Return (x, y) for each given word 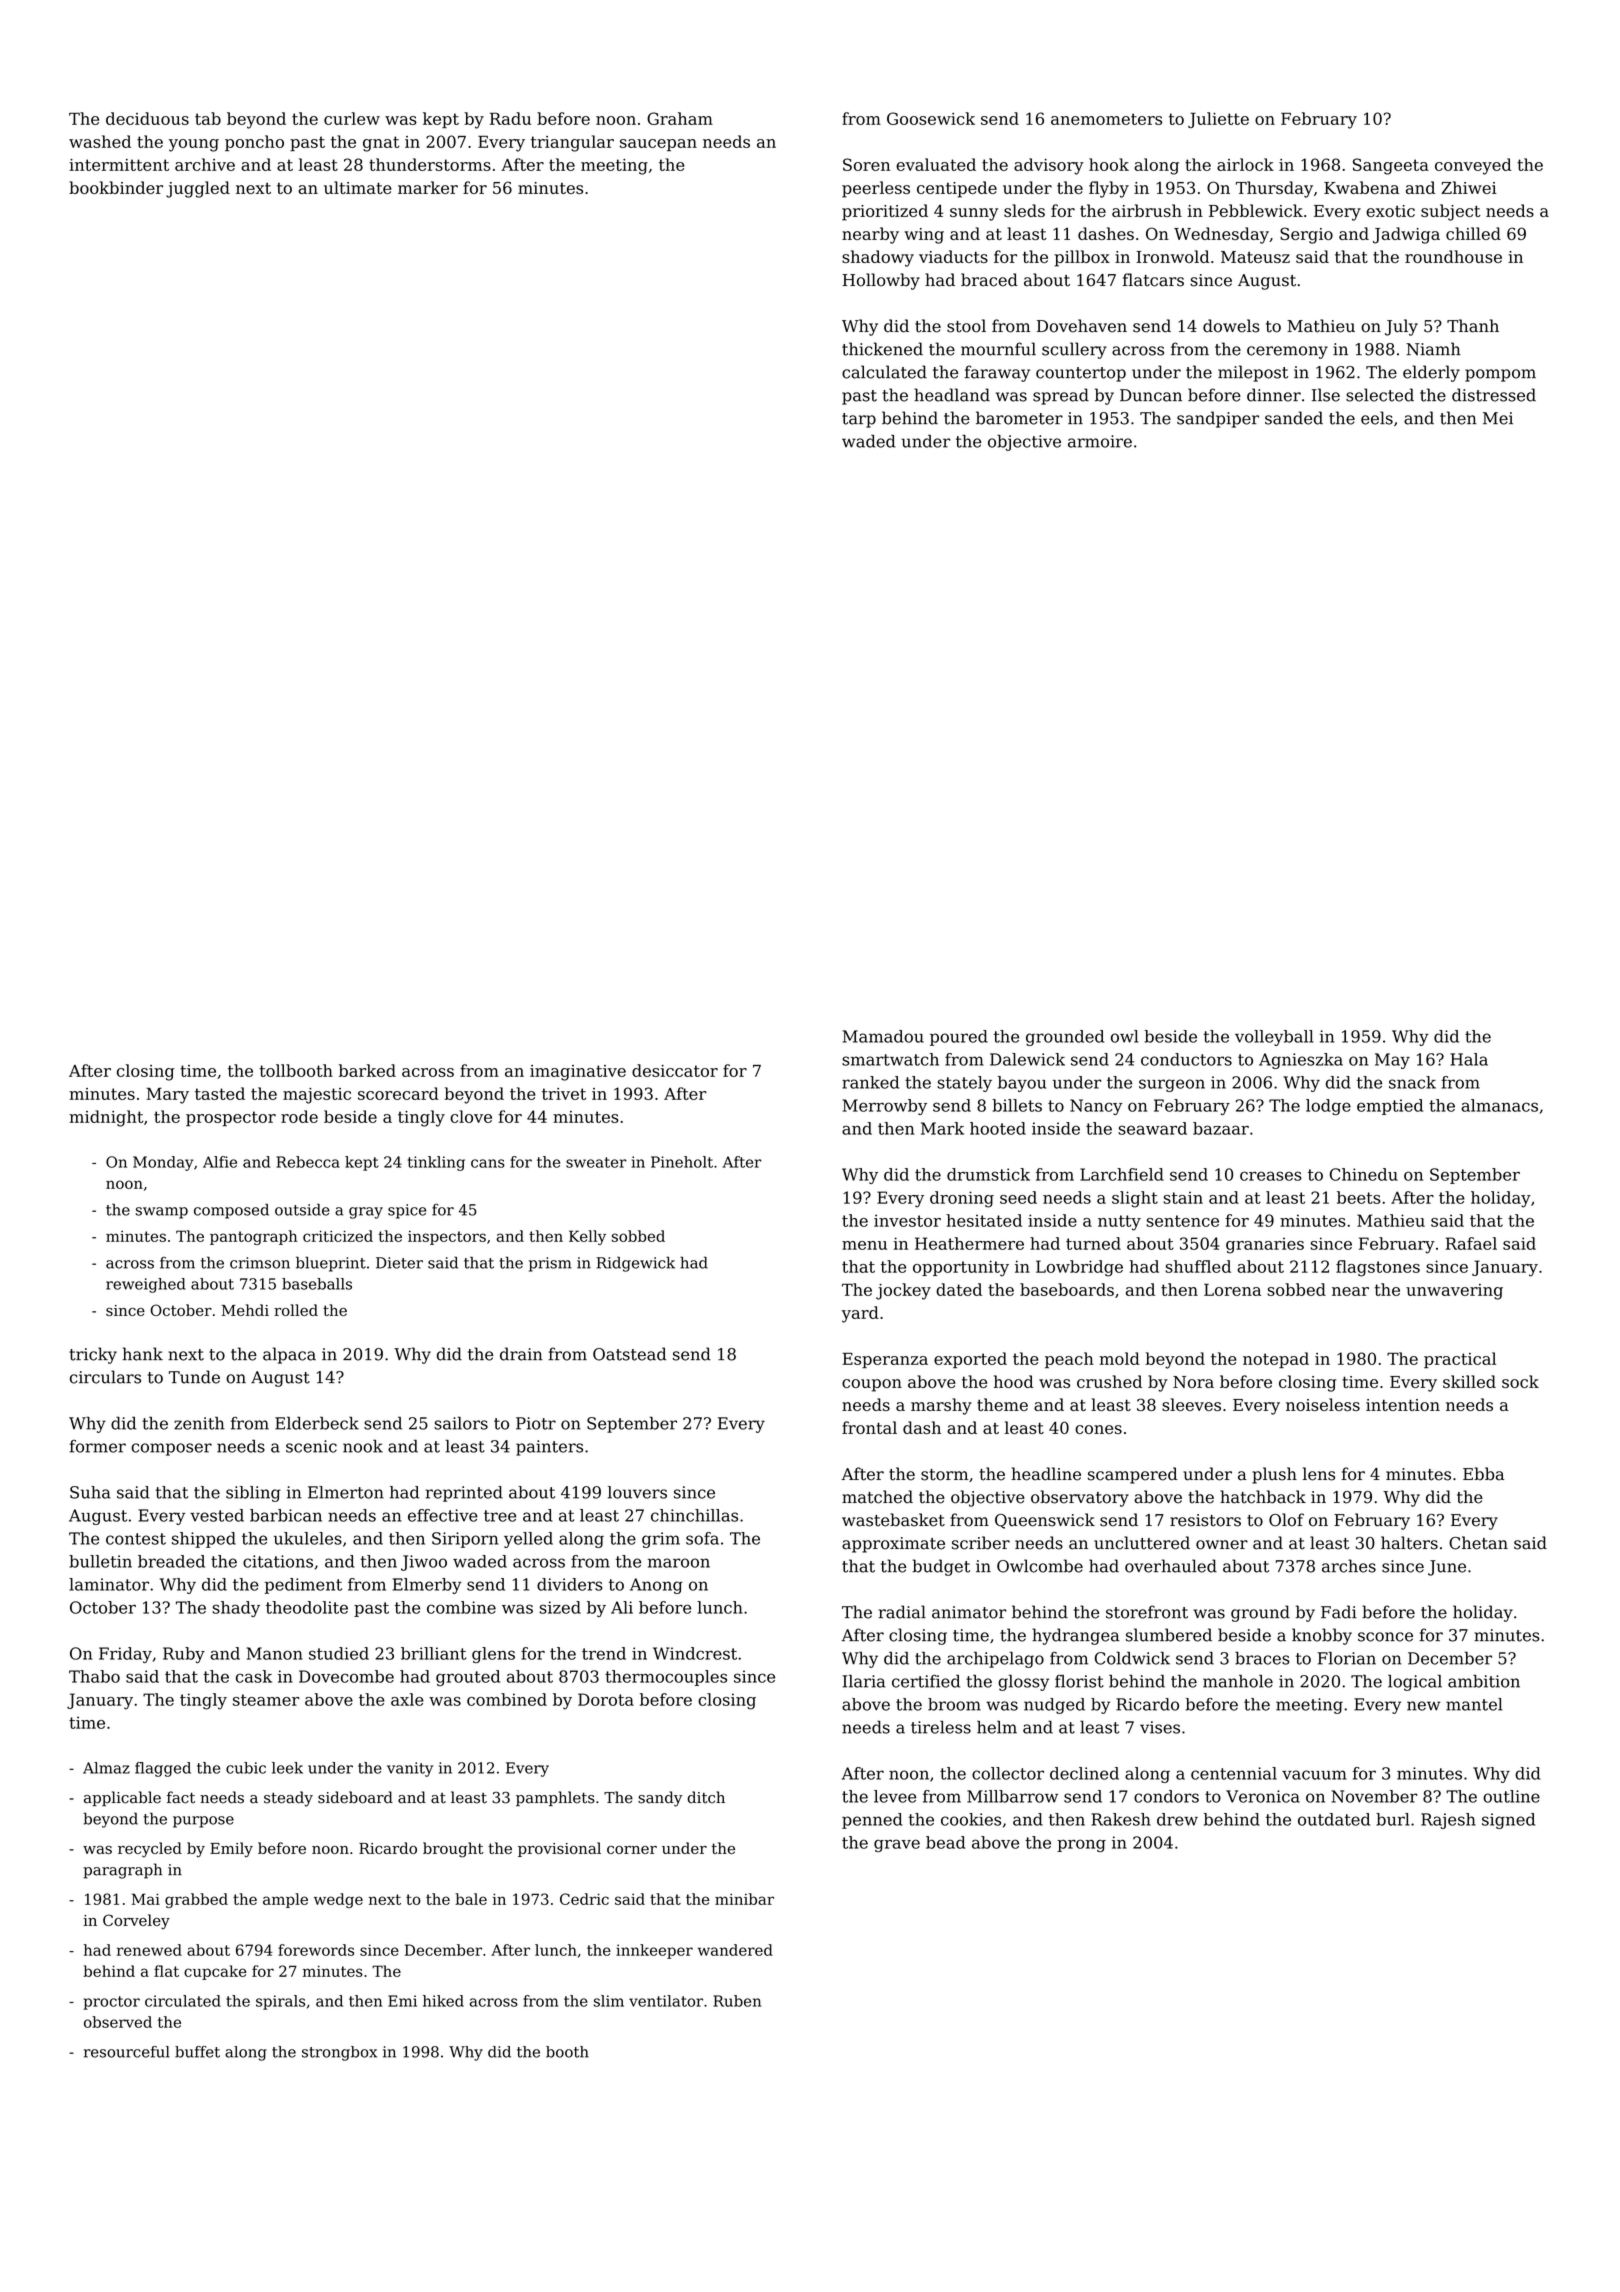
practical (1460, 1360)
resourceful (127, 2052)
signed (1508, 1821)
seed (1018, 1197)
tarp (859, 420)
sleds (1024, 210)
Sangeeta (1391, 166)
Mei (1498, 418)
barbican (286, 1515)
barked (367, 1070)
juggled (198, 189)
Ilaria (864, 1681)
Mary (167, 1095)
